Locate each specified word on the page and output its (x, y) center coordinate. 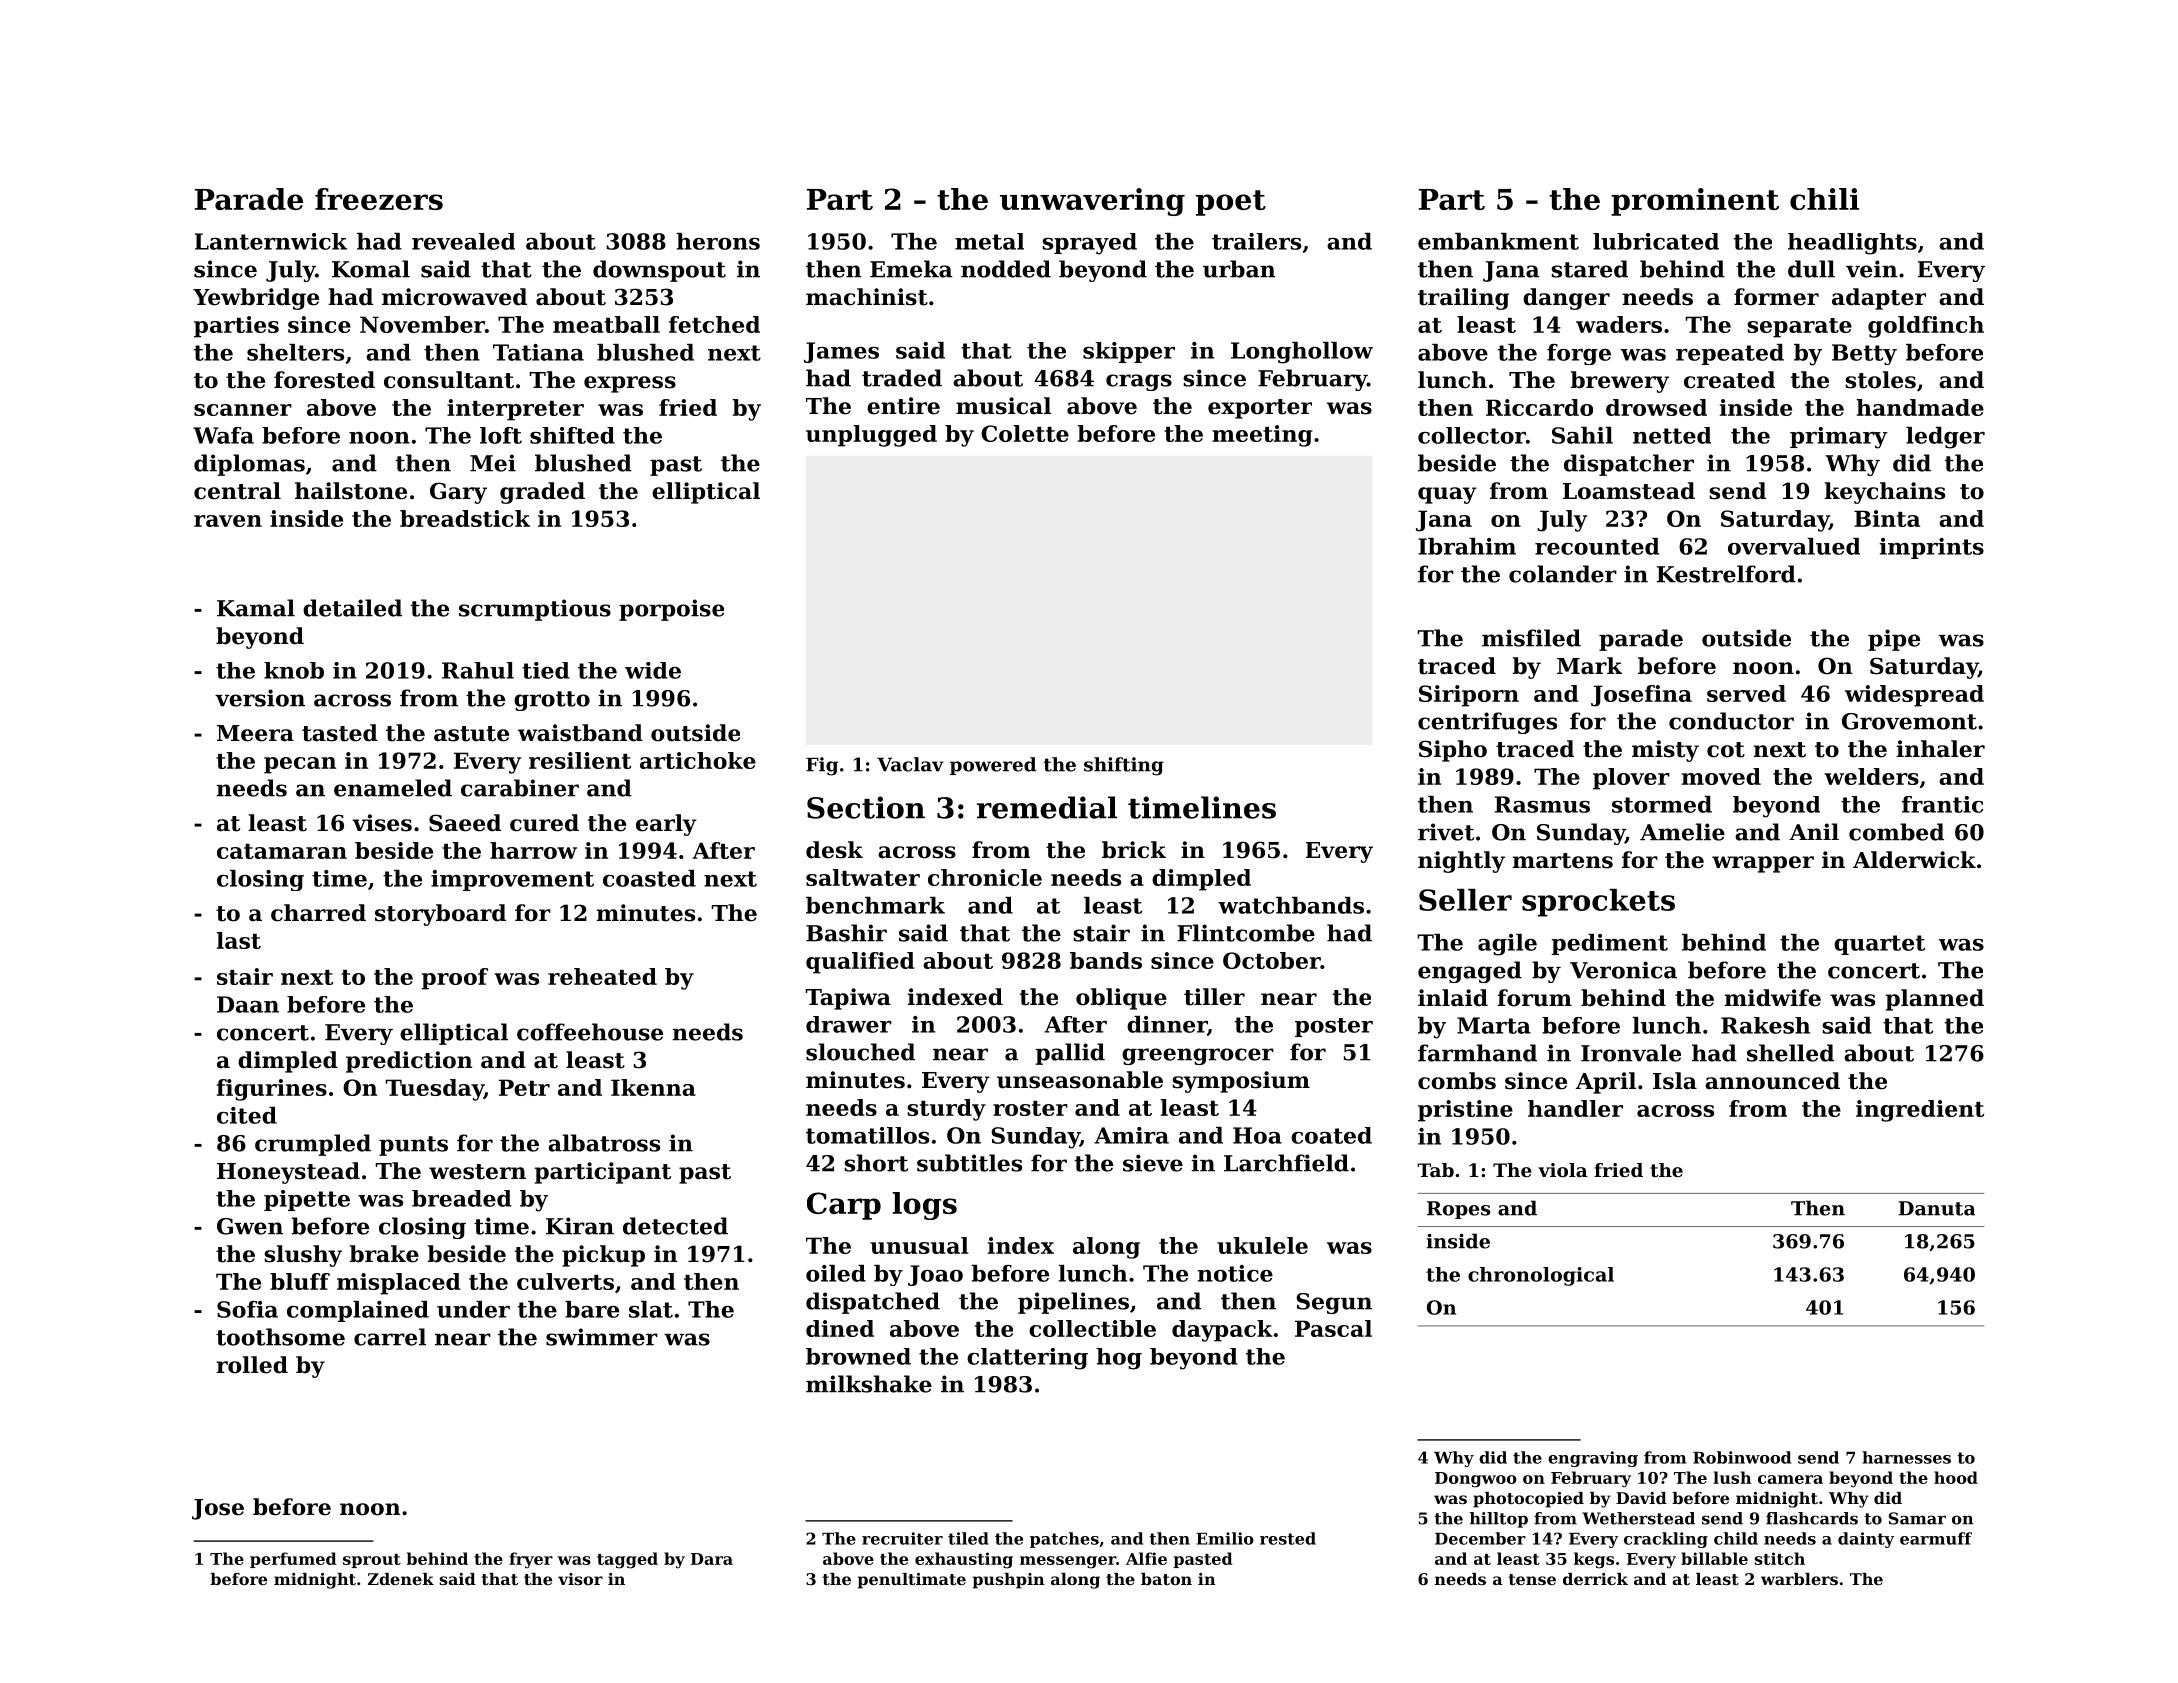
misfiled (1531, 638)
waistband (580, 733)
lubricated (1656, 241)
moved (1721, 776)
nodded (1006, 269)
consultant (449, 380)
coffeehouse (590, 1032)
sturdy (946, 1110)
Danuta (1936, 1208)
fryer (531, 1560)
